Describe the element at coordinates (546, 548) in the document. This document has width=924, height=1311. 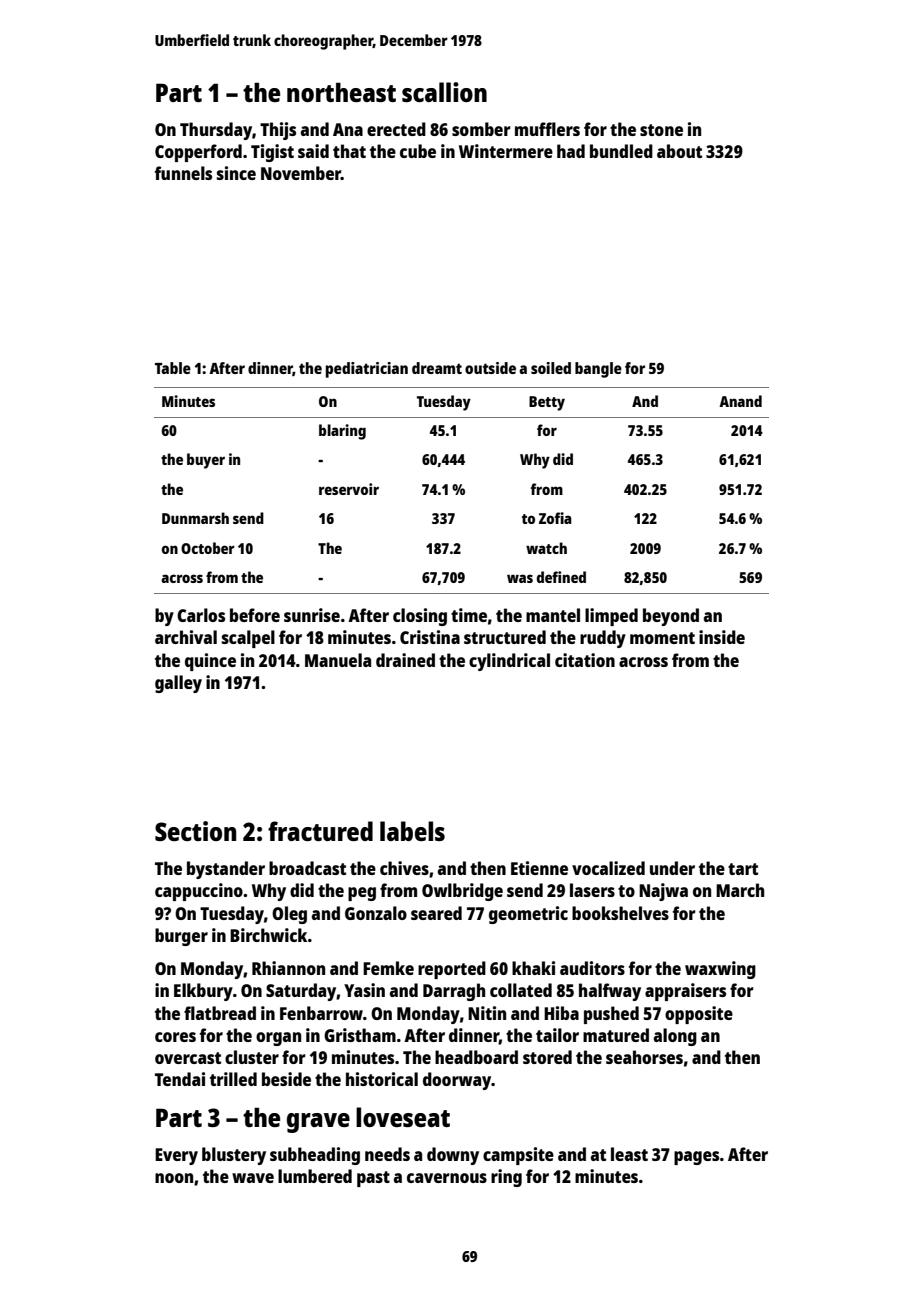
I see `watch` at that location.
